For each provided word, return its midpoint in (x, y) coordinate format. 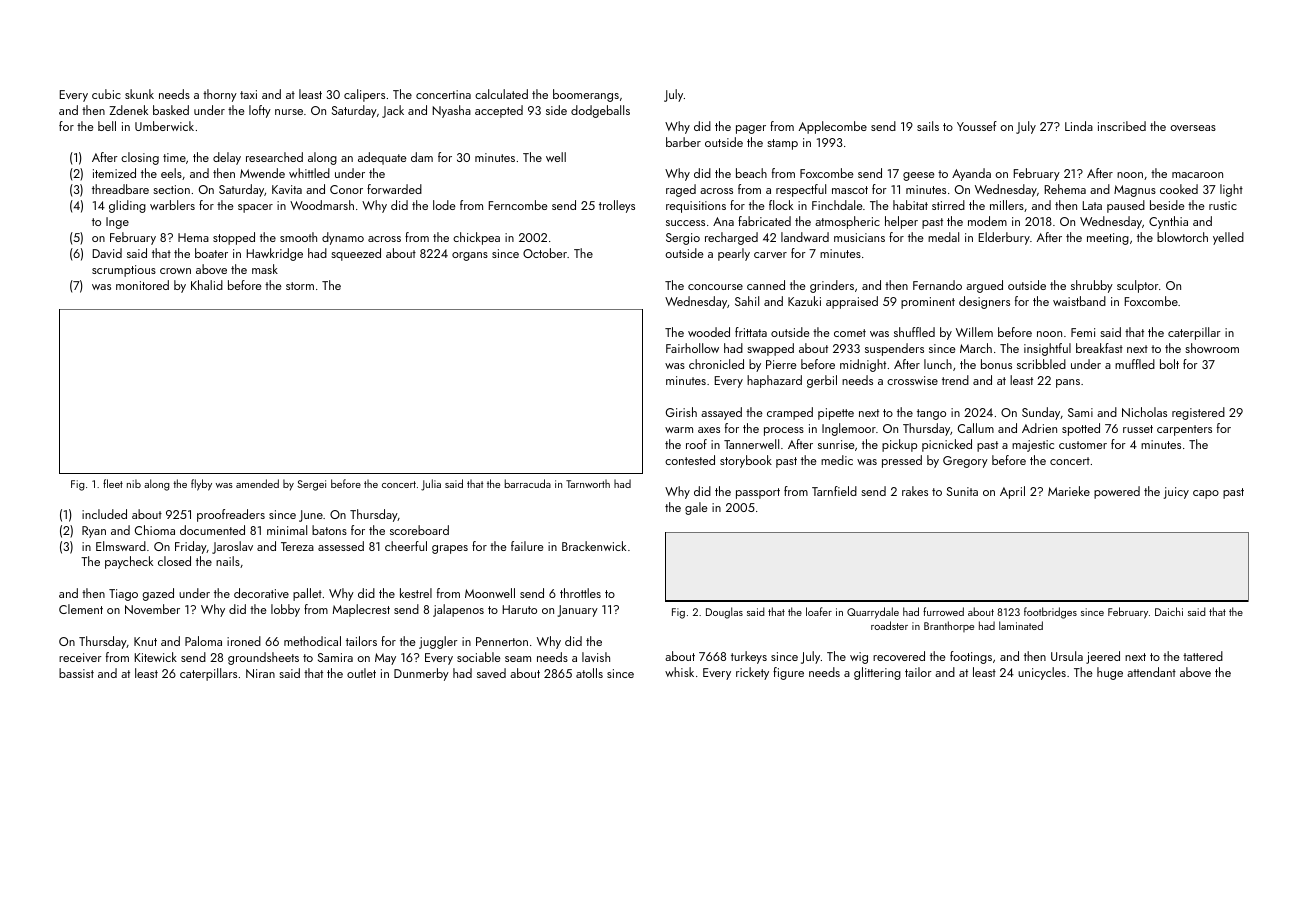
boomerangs (586, 95)
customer (1083, 445)
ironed (244, 641)
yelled (1228, 238)
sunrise (836, 444)
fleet (113, 483)
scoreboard (419, 530)
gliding (127, 206)
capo (1206, 494)
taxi (248, 94)
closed (174, 561)
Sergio (683, 239)
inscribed (1122, 126)
